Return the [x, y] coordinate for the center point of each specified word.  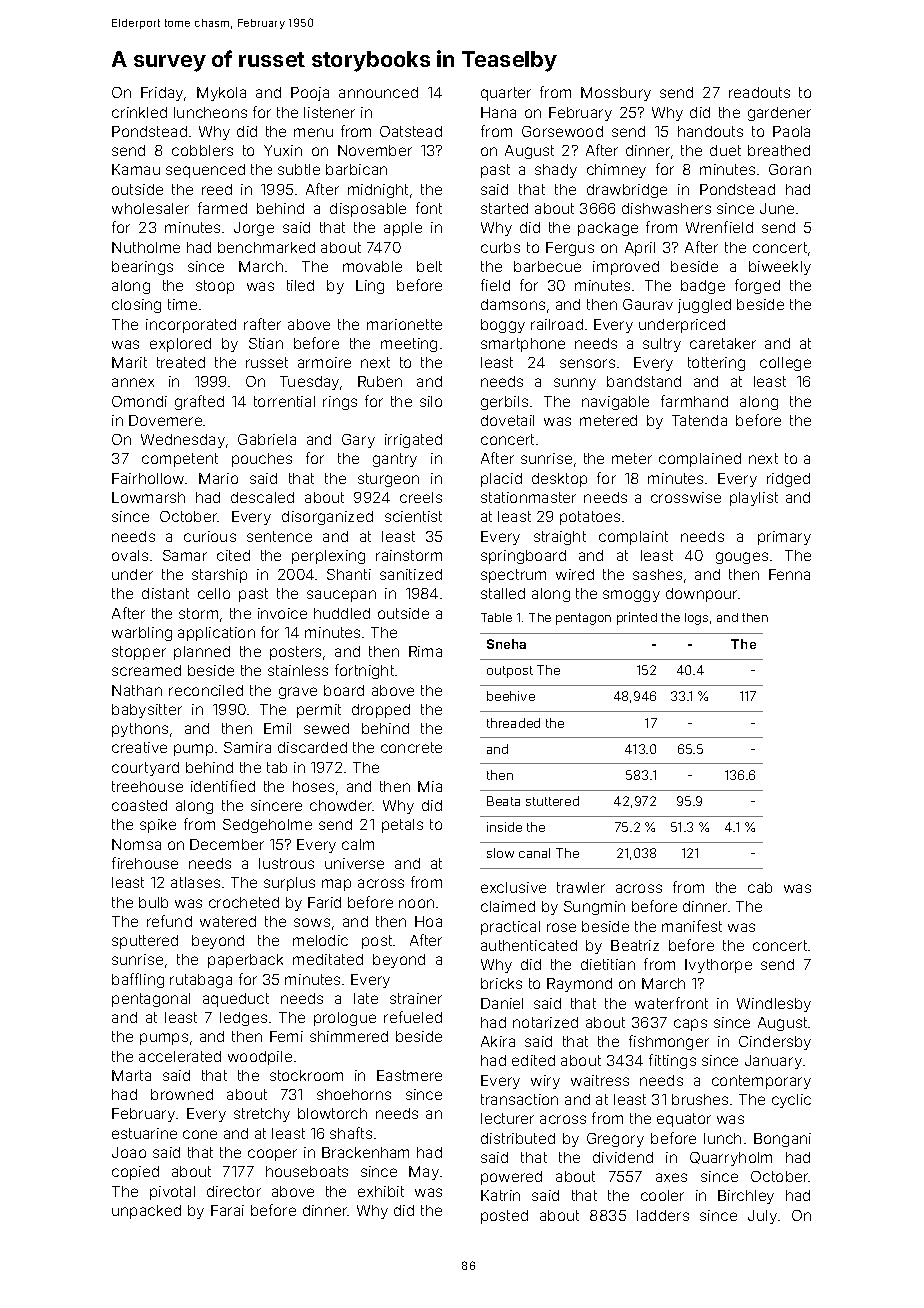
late [366, 998]
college [785, 364]
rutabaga [201, 981]
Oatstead [411, 131]
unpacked [146, 1212]
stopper [139, 653]
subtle [299, 169]
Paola [791, 131]
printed [637, 618]
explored [180, 345]
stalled [503, 593]
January [773, 1062]
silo [431, 401]
